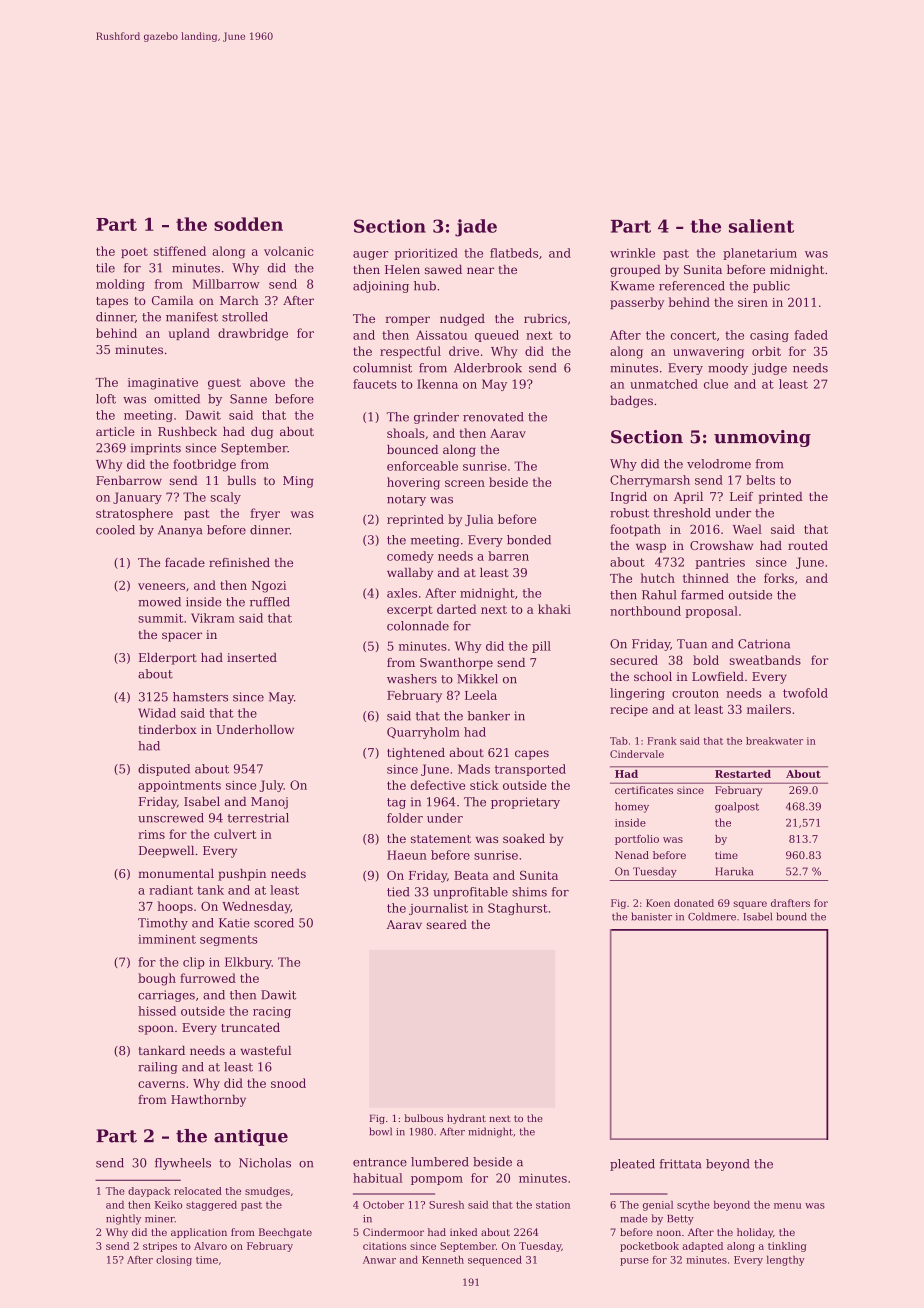 The height and width of the image is (1308, 924). I want to click on auger, so click(370, 255).
